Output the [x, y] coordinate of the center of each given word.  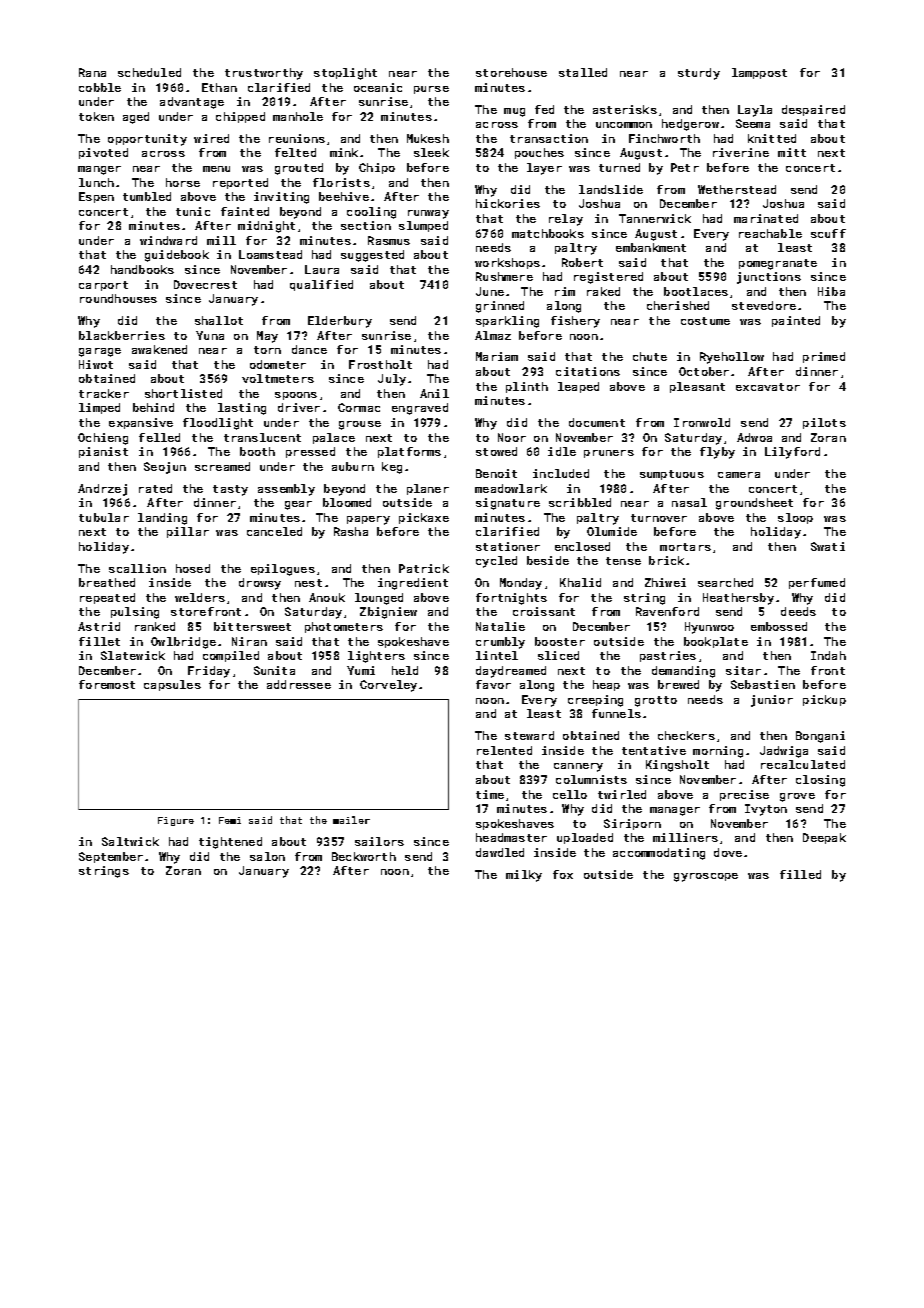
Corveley [388, 686]
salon [267, 856]
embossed [779, 626]
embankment [651, 247]
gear [298, 505]
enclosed [582, 546]
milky [524, 876]
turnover [659, 518]
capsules [172, 685]
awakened [159, 349]
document [597, 422]
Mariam [497, 356]
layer [544, 169]
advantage [192, 103]
